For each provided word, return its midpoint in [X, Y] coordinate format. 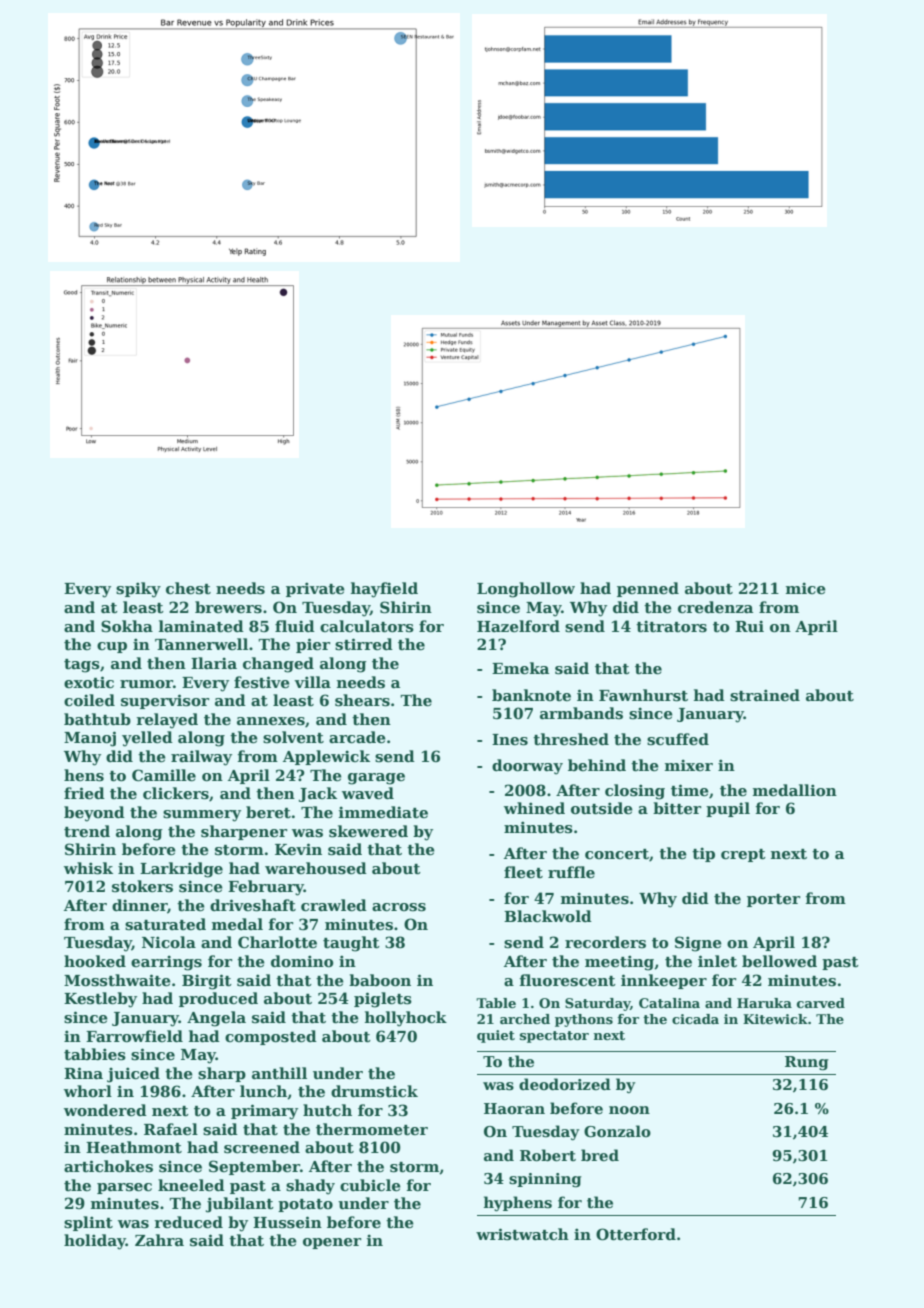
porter [773, 900]
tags [82, 666]
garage [376, 779]
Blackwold [548, 916]
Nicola [169, 942]
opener [332, 1243]
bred [600, 1155]
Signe [698, 944]
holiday [95, 1242]
